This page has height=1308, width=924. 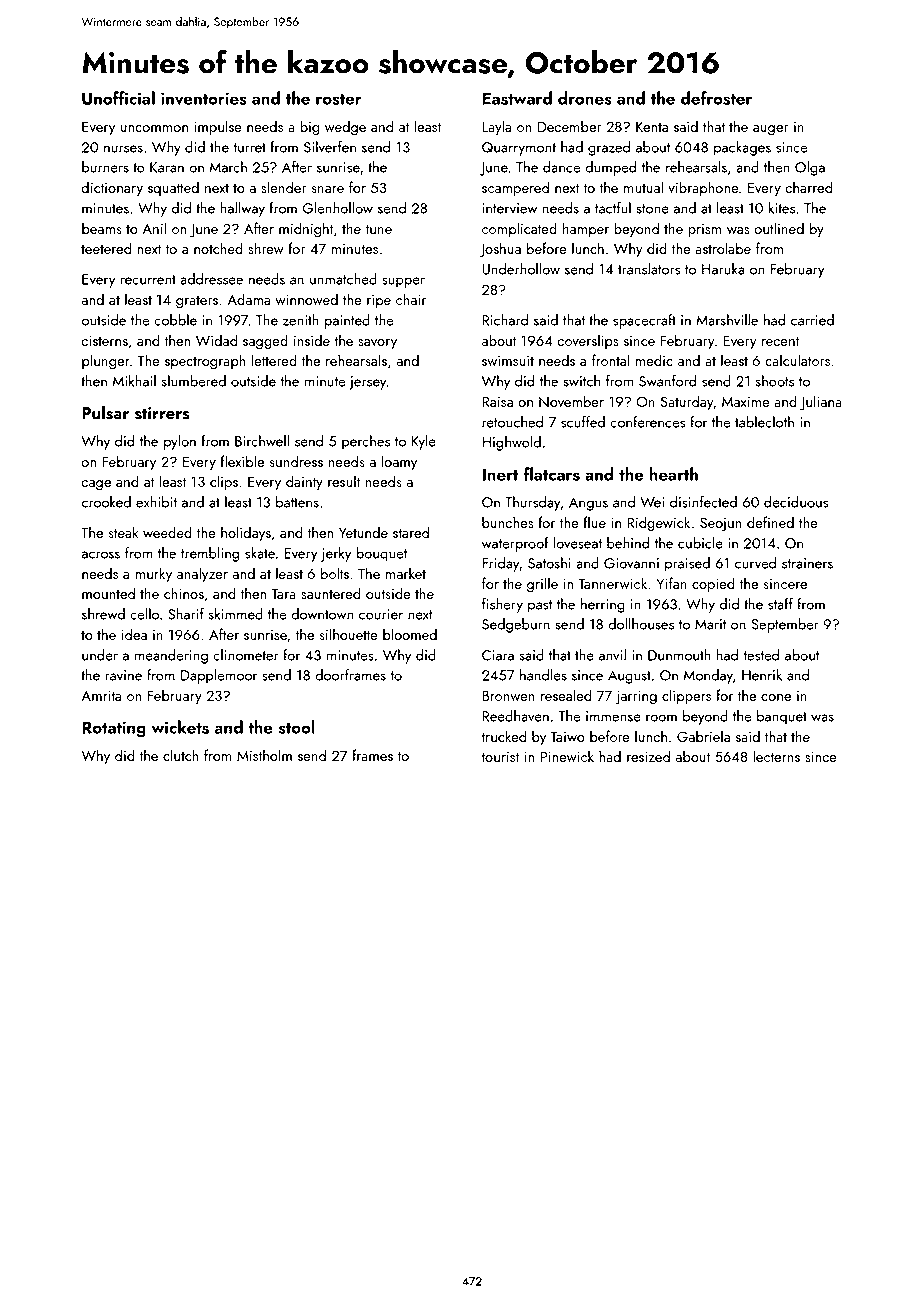 I want to click on fishery, so click(x=502, y=605).
